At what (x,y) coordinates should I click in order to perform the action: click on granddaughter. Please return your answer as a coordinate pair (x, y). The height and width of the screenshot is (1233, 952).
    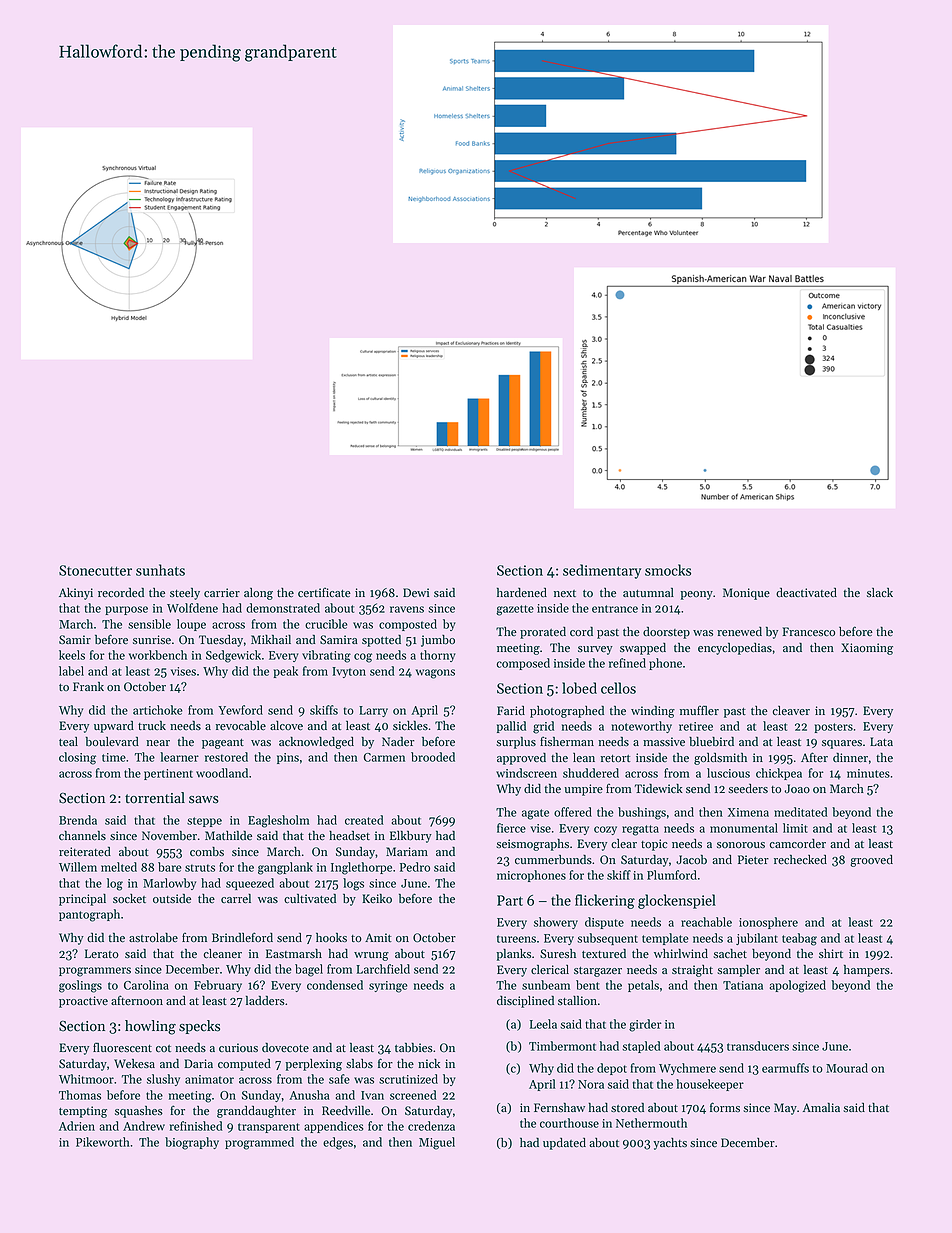
    Looking at the image, I should click on (256, 1112).
